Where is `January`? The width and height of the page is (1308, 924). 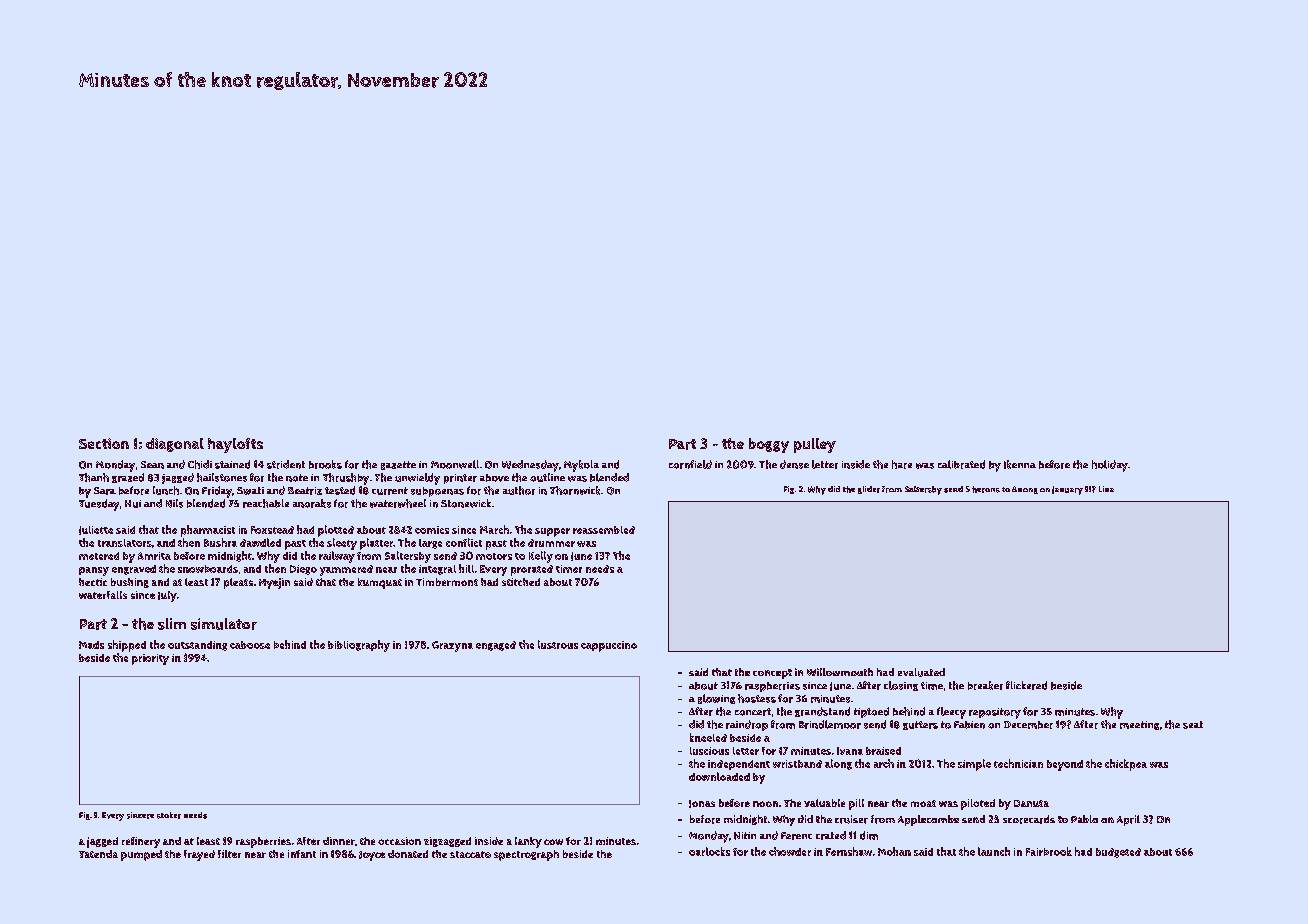
January is located at coordinates (1067, 490).
